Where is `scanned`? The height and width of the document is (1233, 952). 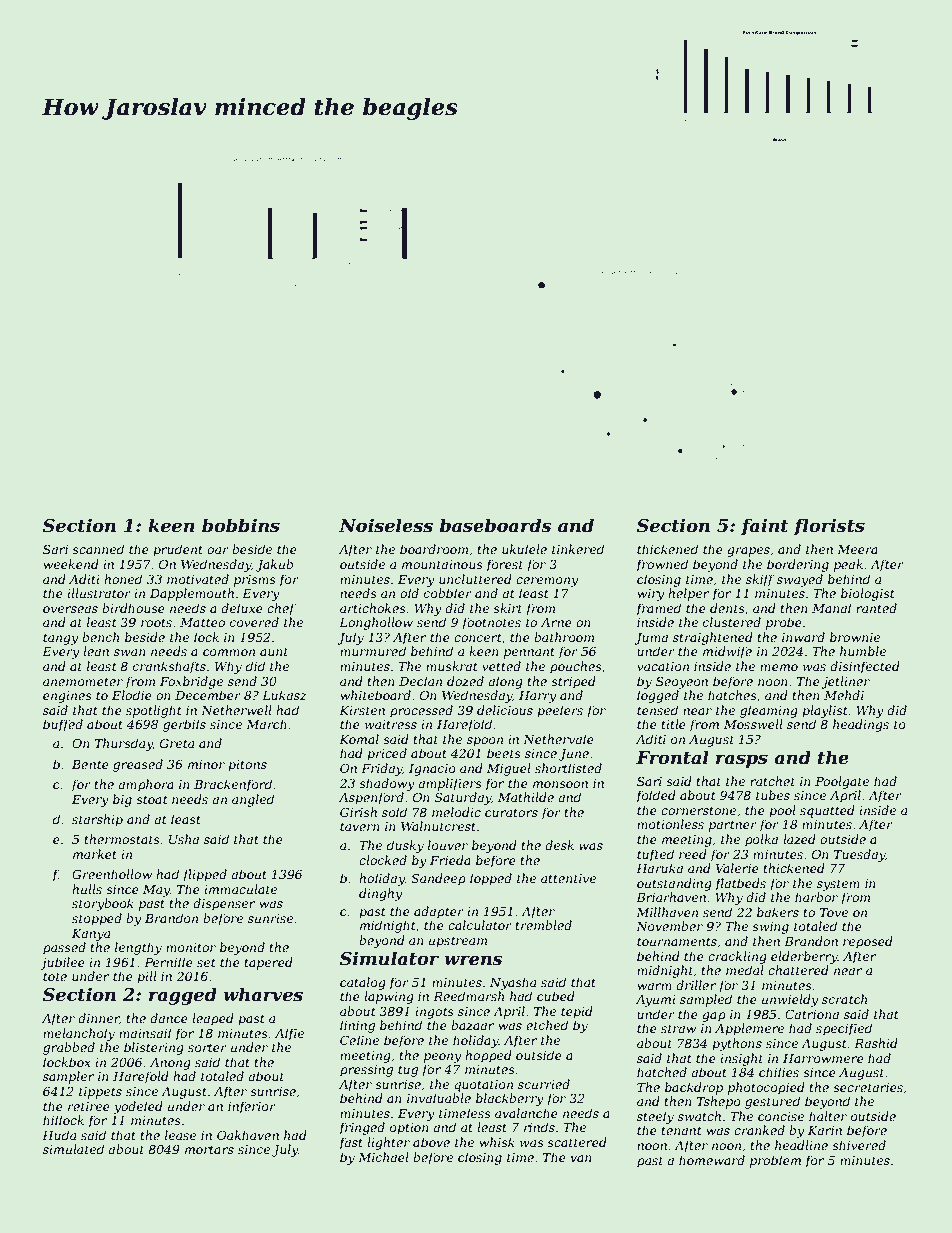
scanned is located at coordinates (98, 549).
